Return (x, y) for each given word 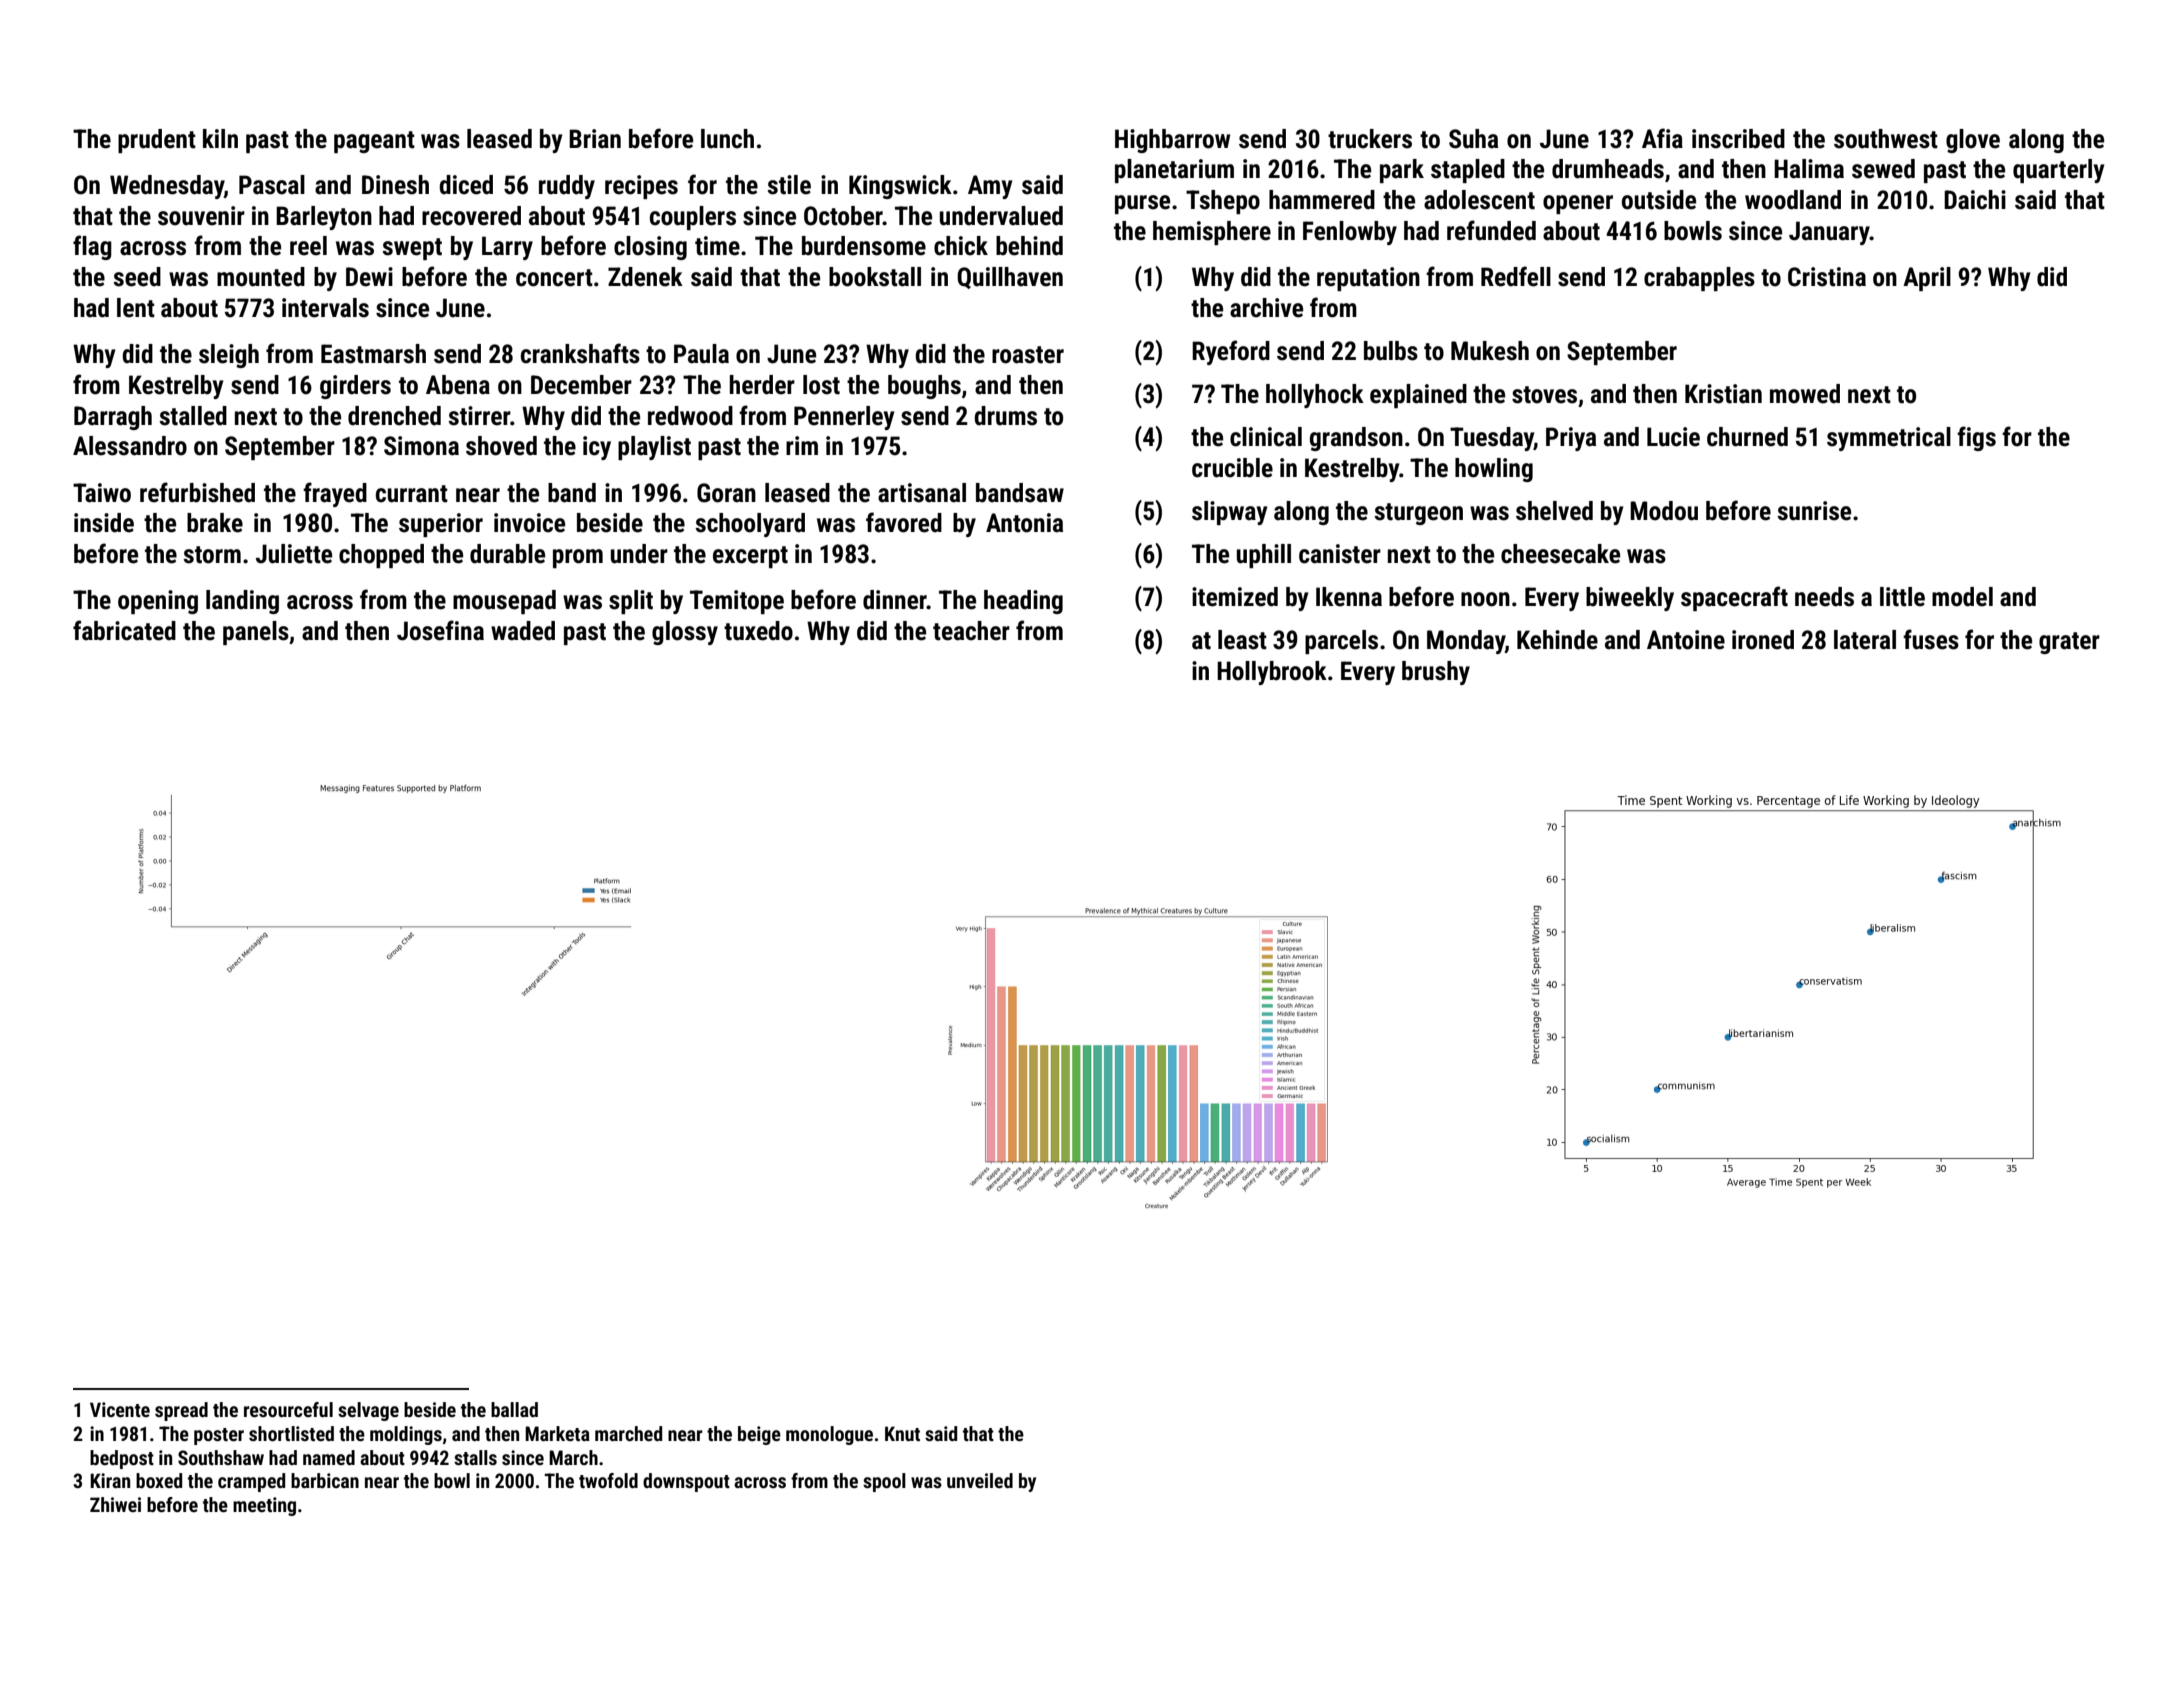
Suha (1473, 139)
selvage (368, 1411)
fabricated (124, 630)
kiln (220, 138)
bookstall (875, 277)
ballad (514, 1409)
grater (2069, 643)
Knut (902, 1433)
